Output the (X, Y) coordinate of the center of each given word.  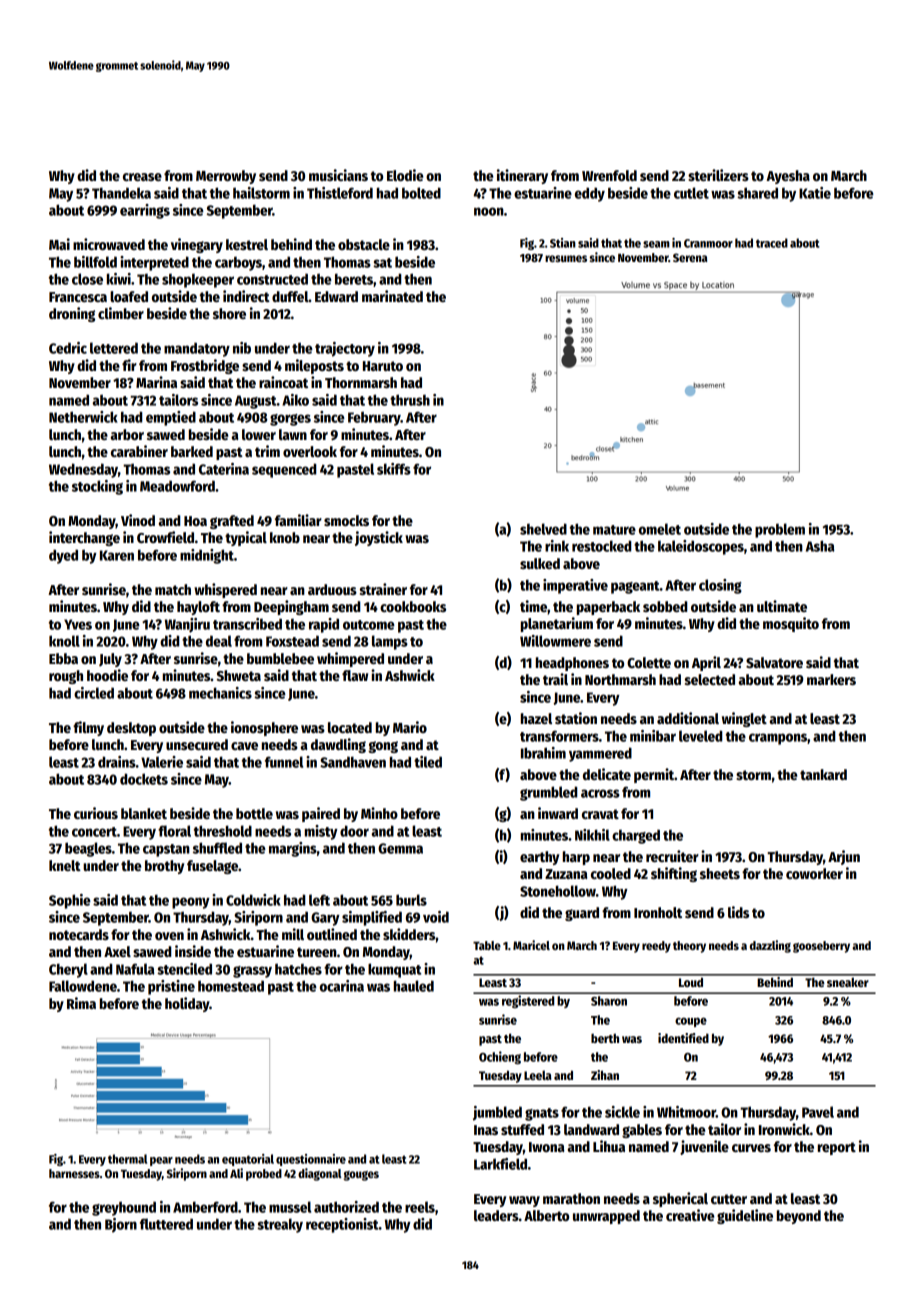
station (576, 718)
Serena (690, 257)
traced (772, 243)
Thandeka (121, 193)
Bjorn (121, 1225)
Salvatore (774, 662)
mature (614, 530)
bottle (254, 813)
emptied (171, 418)
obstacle (364, 244)
